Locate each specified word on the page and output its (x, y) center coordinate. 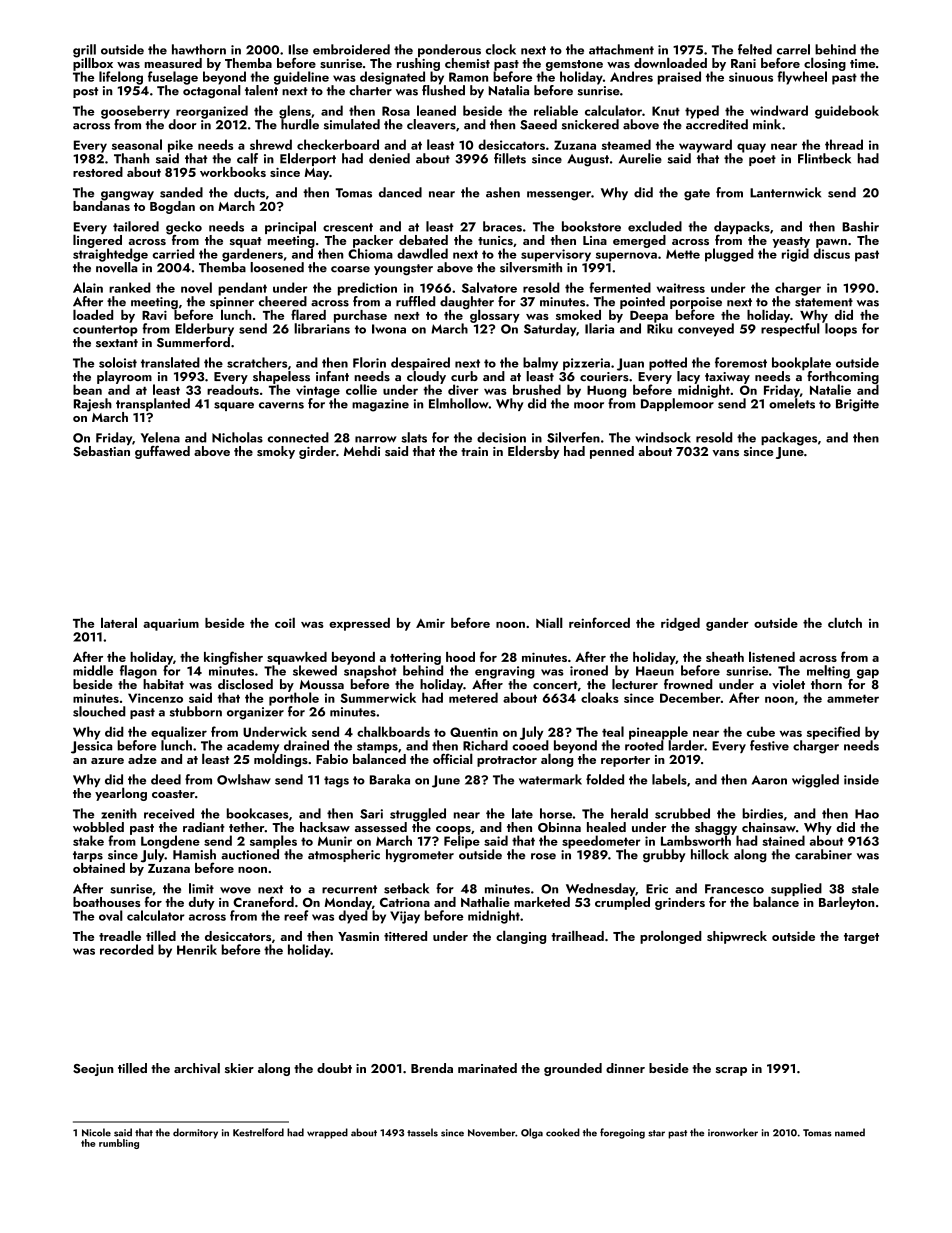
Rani (743, 63)
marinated (487, 1068)
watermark (550, 779)
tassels (422, 1132)
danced (400, 192)
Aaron (769, 780)
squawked (297, 658)
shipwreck (737, 937)
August (588, 160)
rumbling (119, 1144)
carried (173, 253)
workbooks (233, 172)
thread (844, 144)
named (850, 1132)
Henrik (197, 949)
